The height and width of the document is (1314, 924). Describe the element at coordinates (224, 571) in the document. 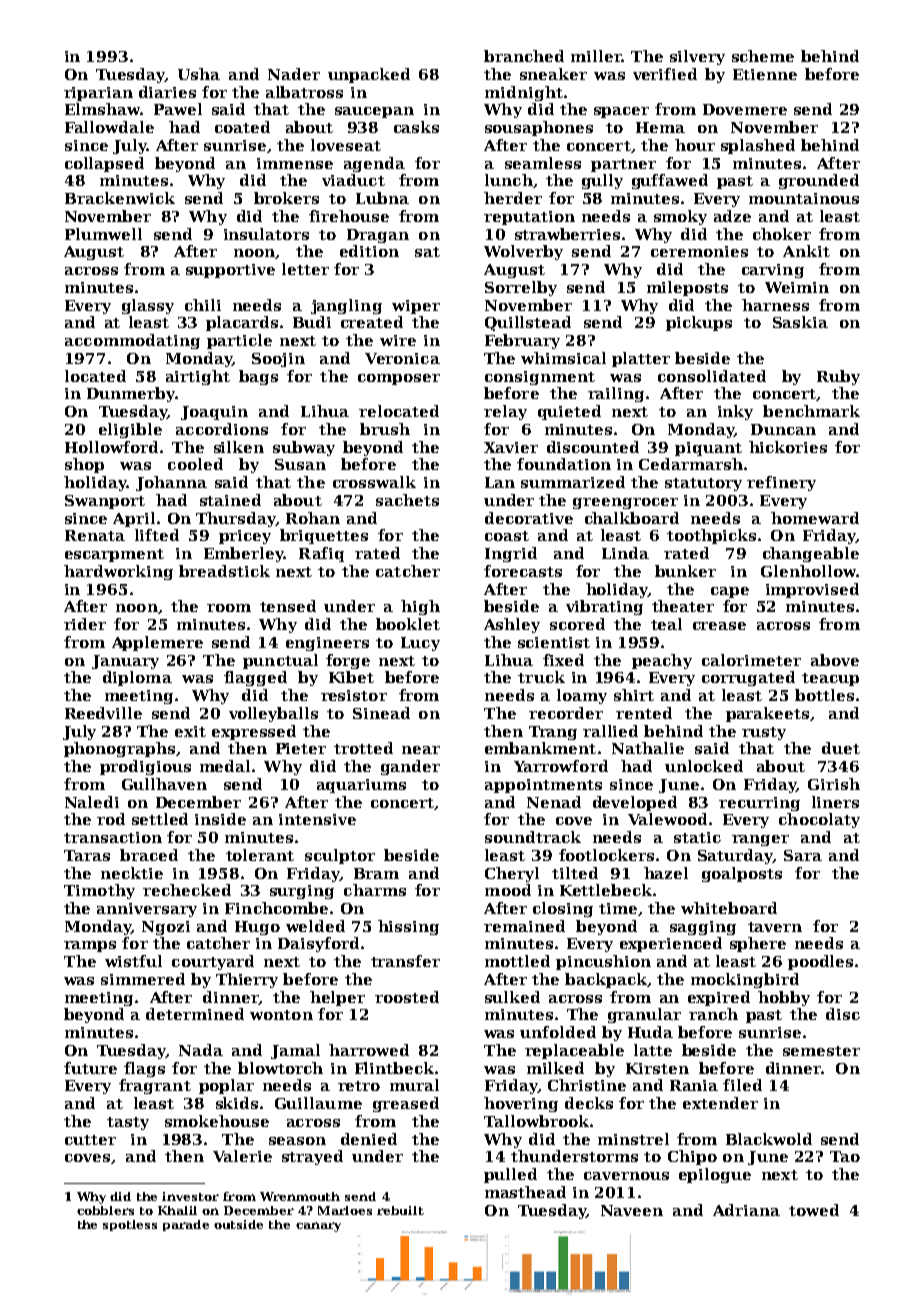

I see `breadstick` at that location.
